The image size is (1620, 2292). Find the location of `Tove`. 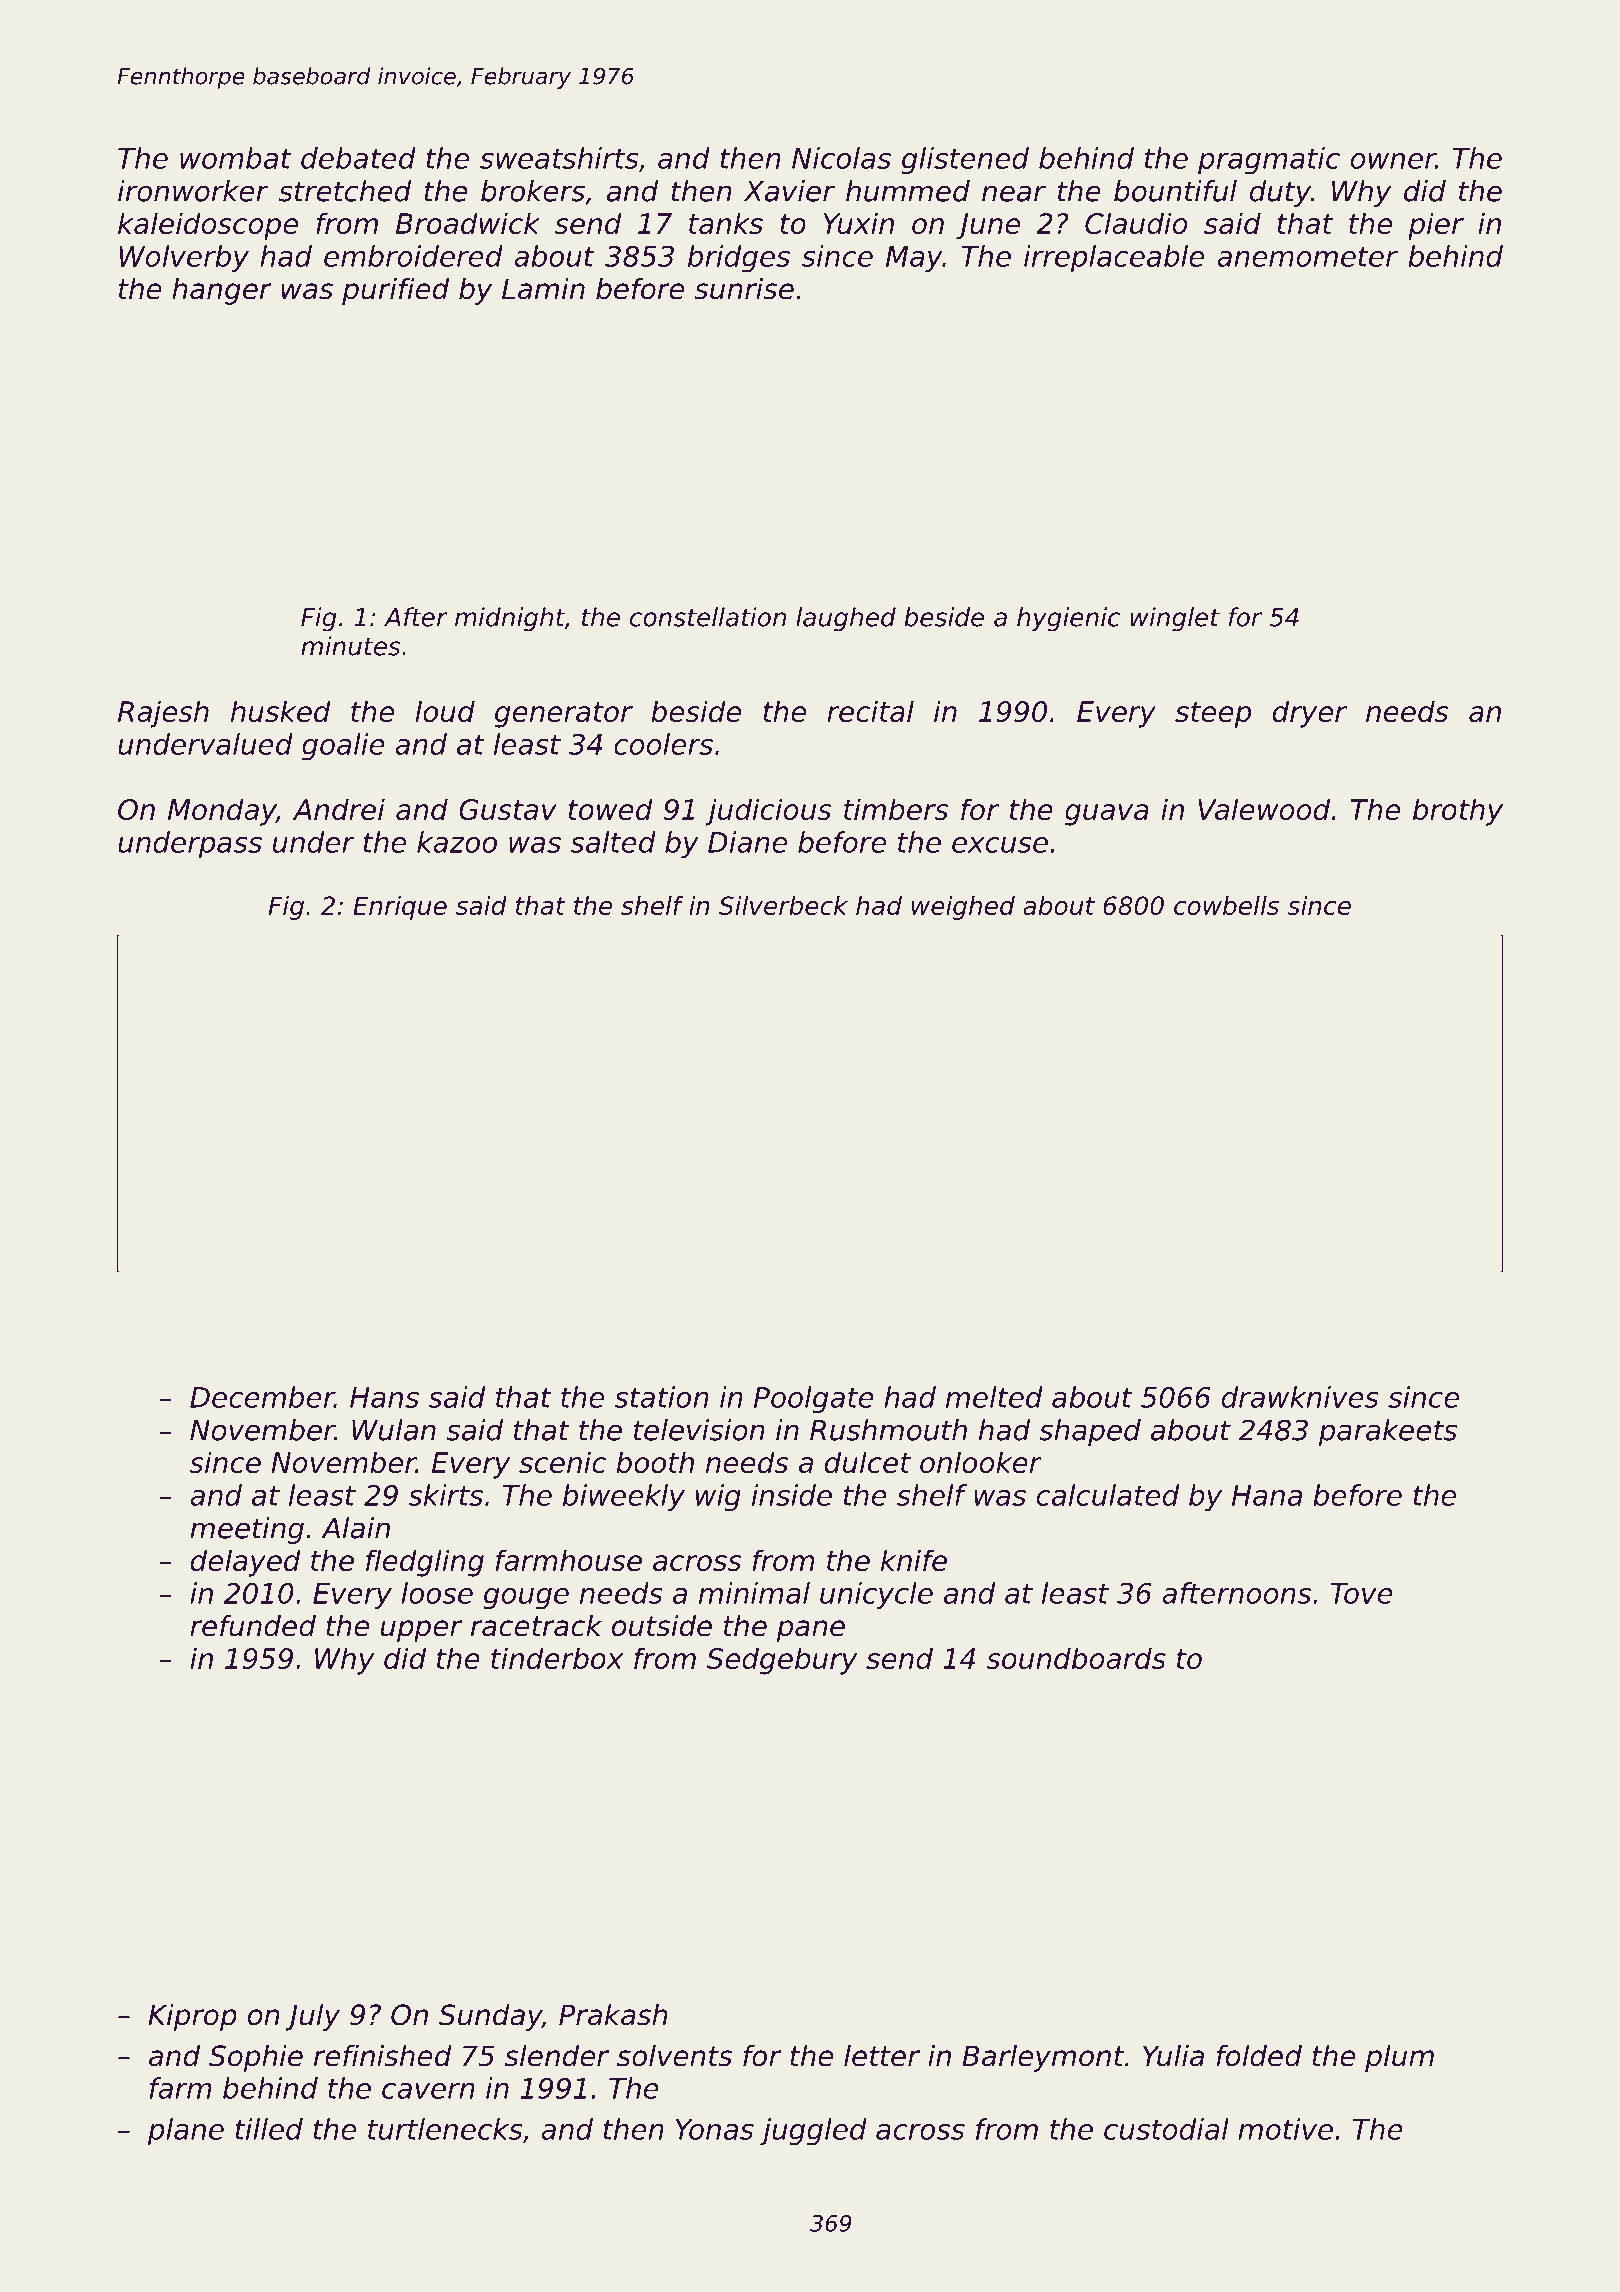

Tove is located at coordinates (1362, 1593).
